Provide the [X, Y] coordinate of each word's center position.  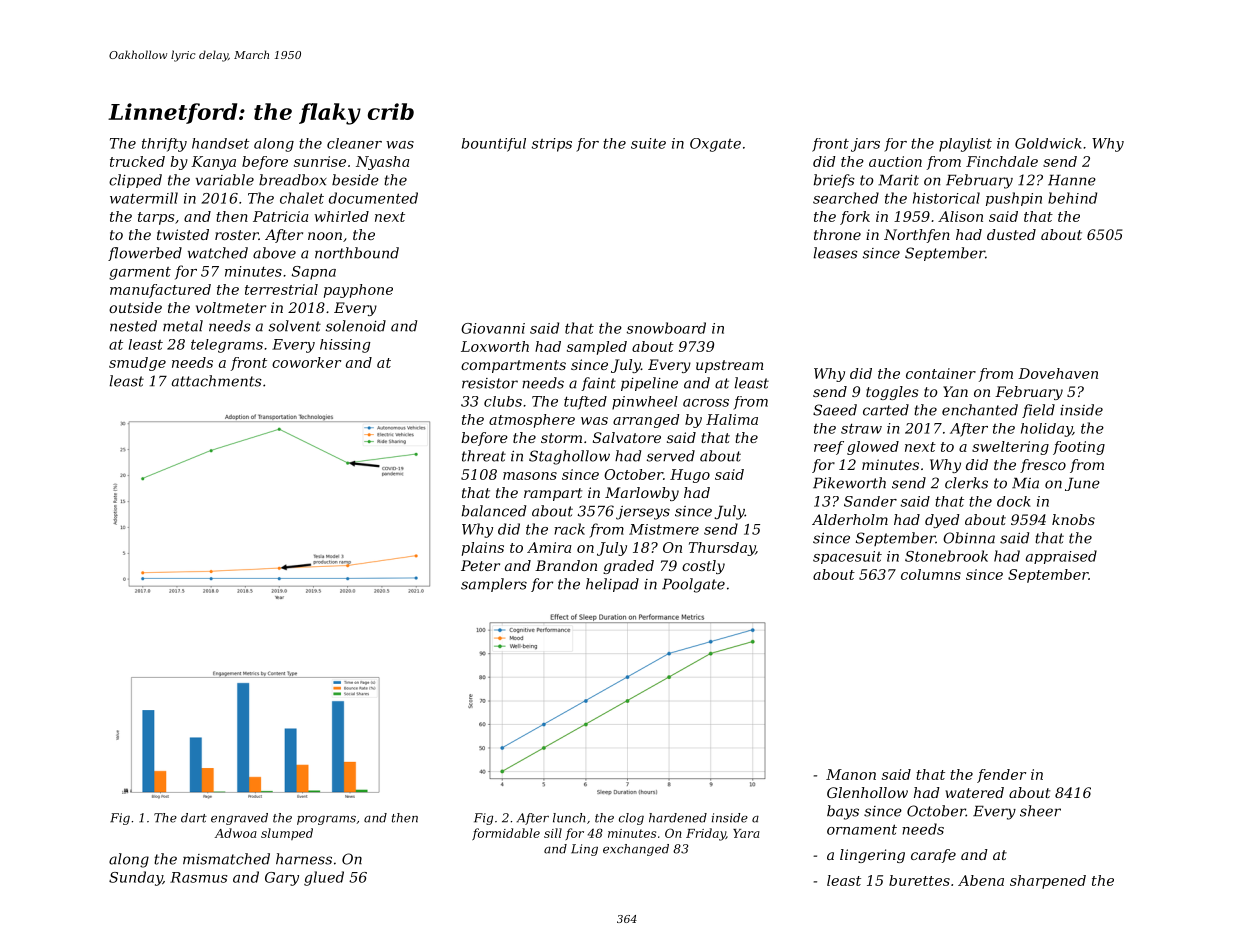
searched [846, 198]
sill [553, 833]
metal [183, 326]
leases [835, 253]
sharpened [1048, 882]
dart [194, 818]
